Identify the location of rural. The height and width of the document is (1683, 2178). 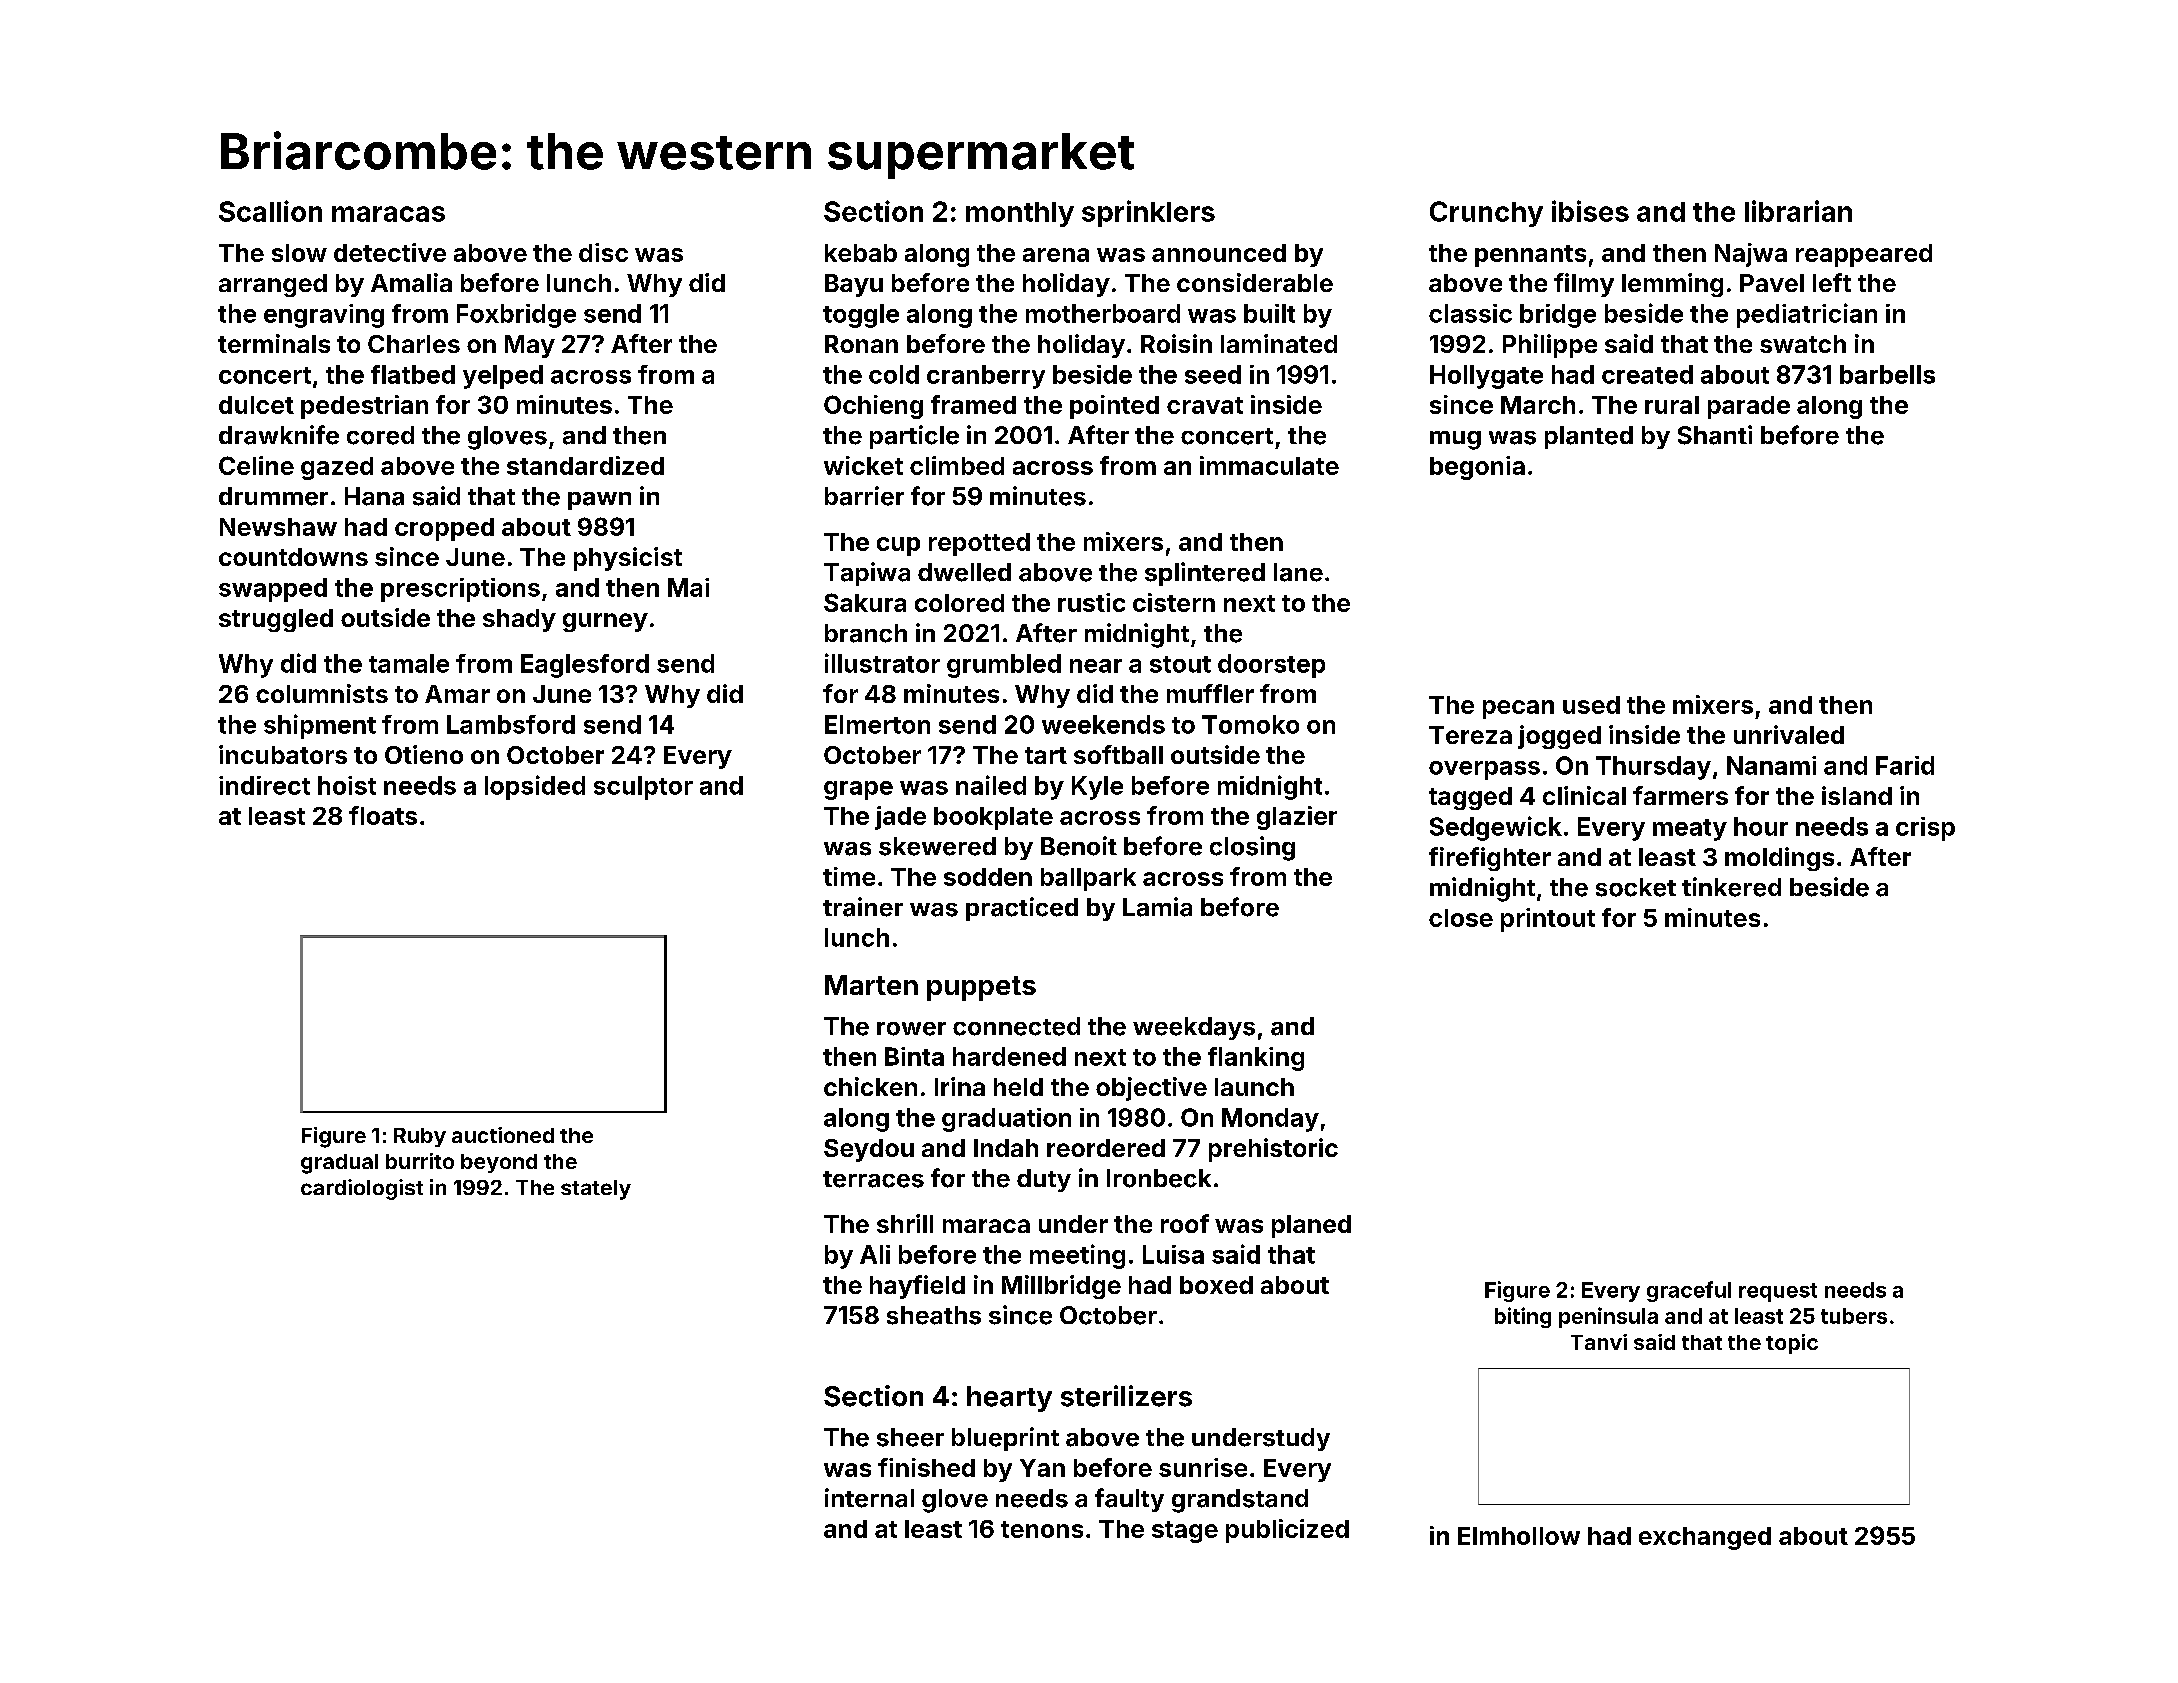
(1672, 405).
